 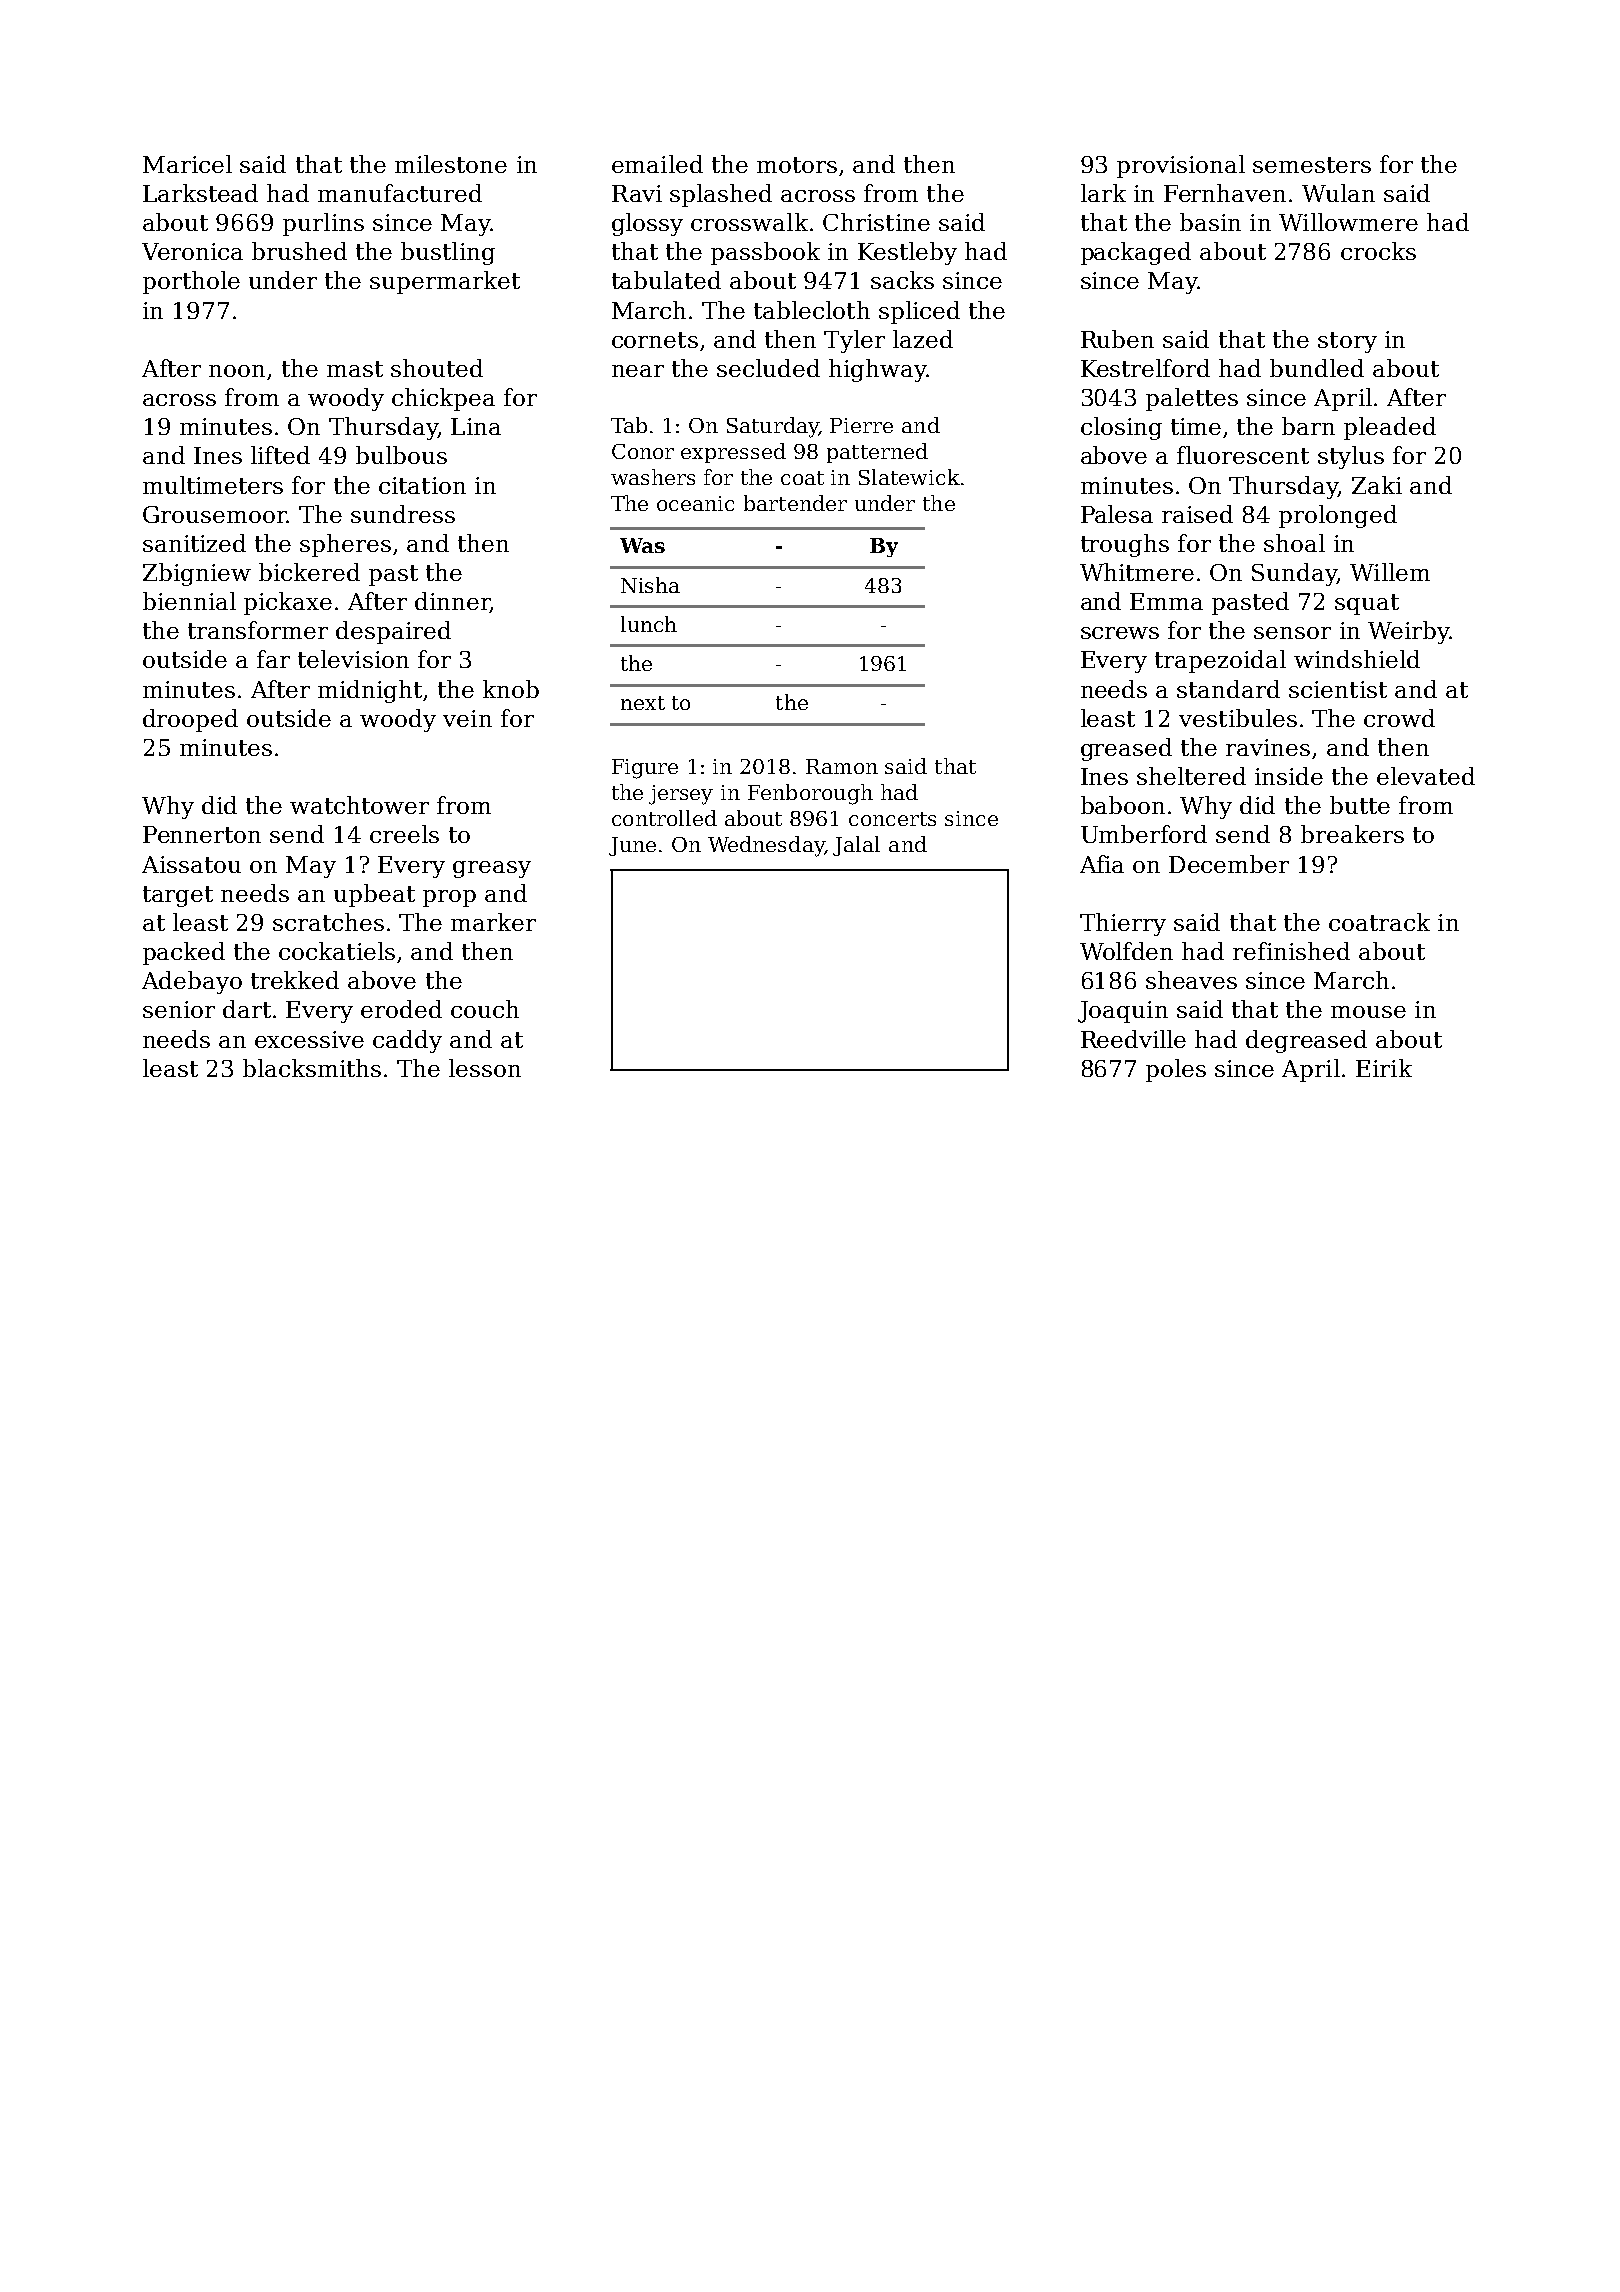 What do you see at coordinates (312, 1068) in the image?
I see `blacksmiths` at bounding box center [312, 1068].
